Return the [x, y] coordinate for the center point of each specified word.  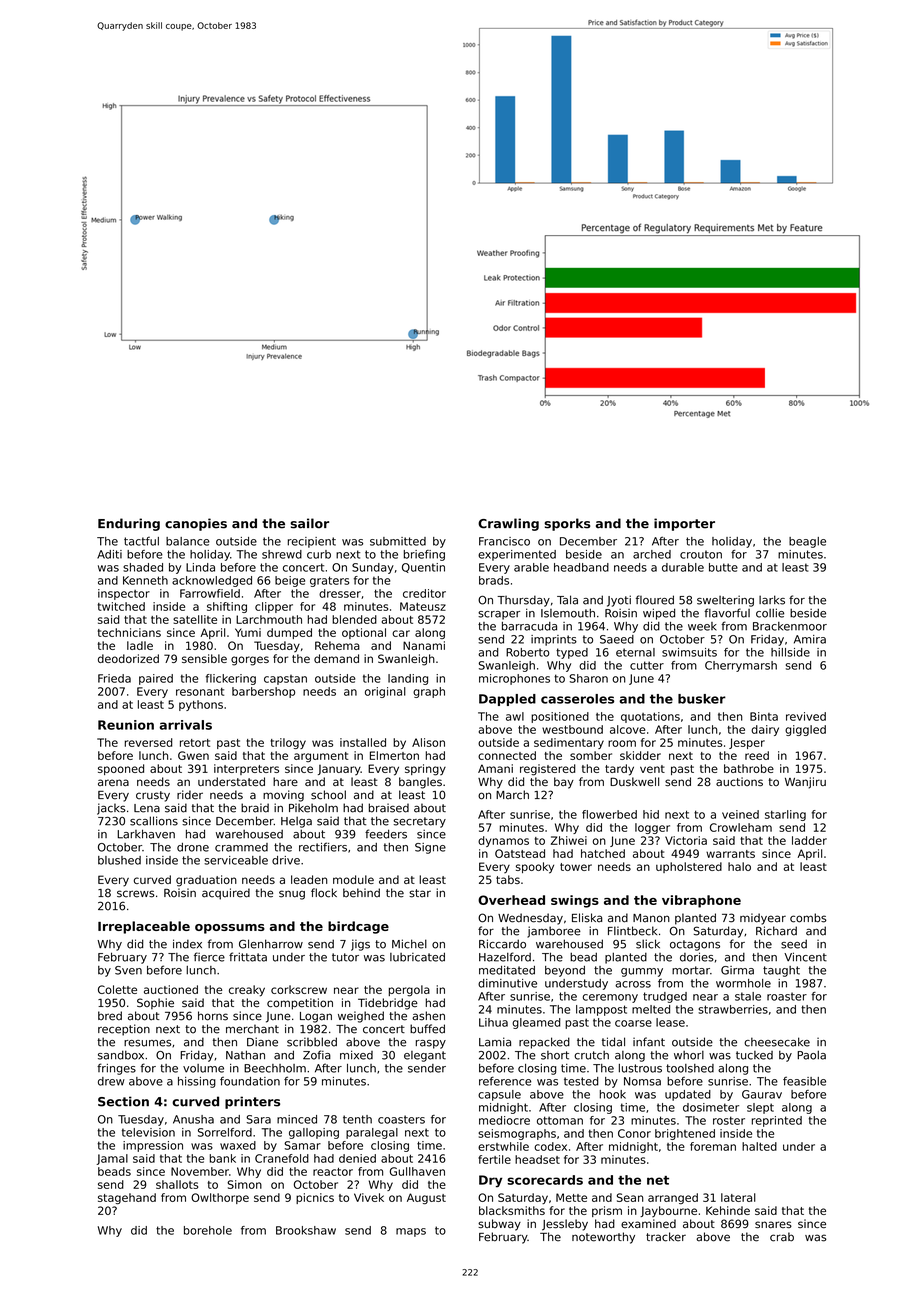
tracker [666, 1237]
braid [255, 808]
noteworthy [603, 1238]
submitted [398, 541]
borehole [208, 1230]
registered [548, 770]
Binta [764, 716]
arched [652, 554]
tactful [141, 541]
